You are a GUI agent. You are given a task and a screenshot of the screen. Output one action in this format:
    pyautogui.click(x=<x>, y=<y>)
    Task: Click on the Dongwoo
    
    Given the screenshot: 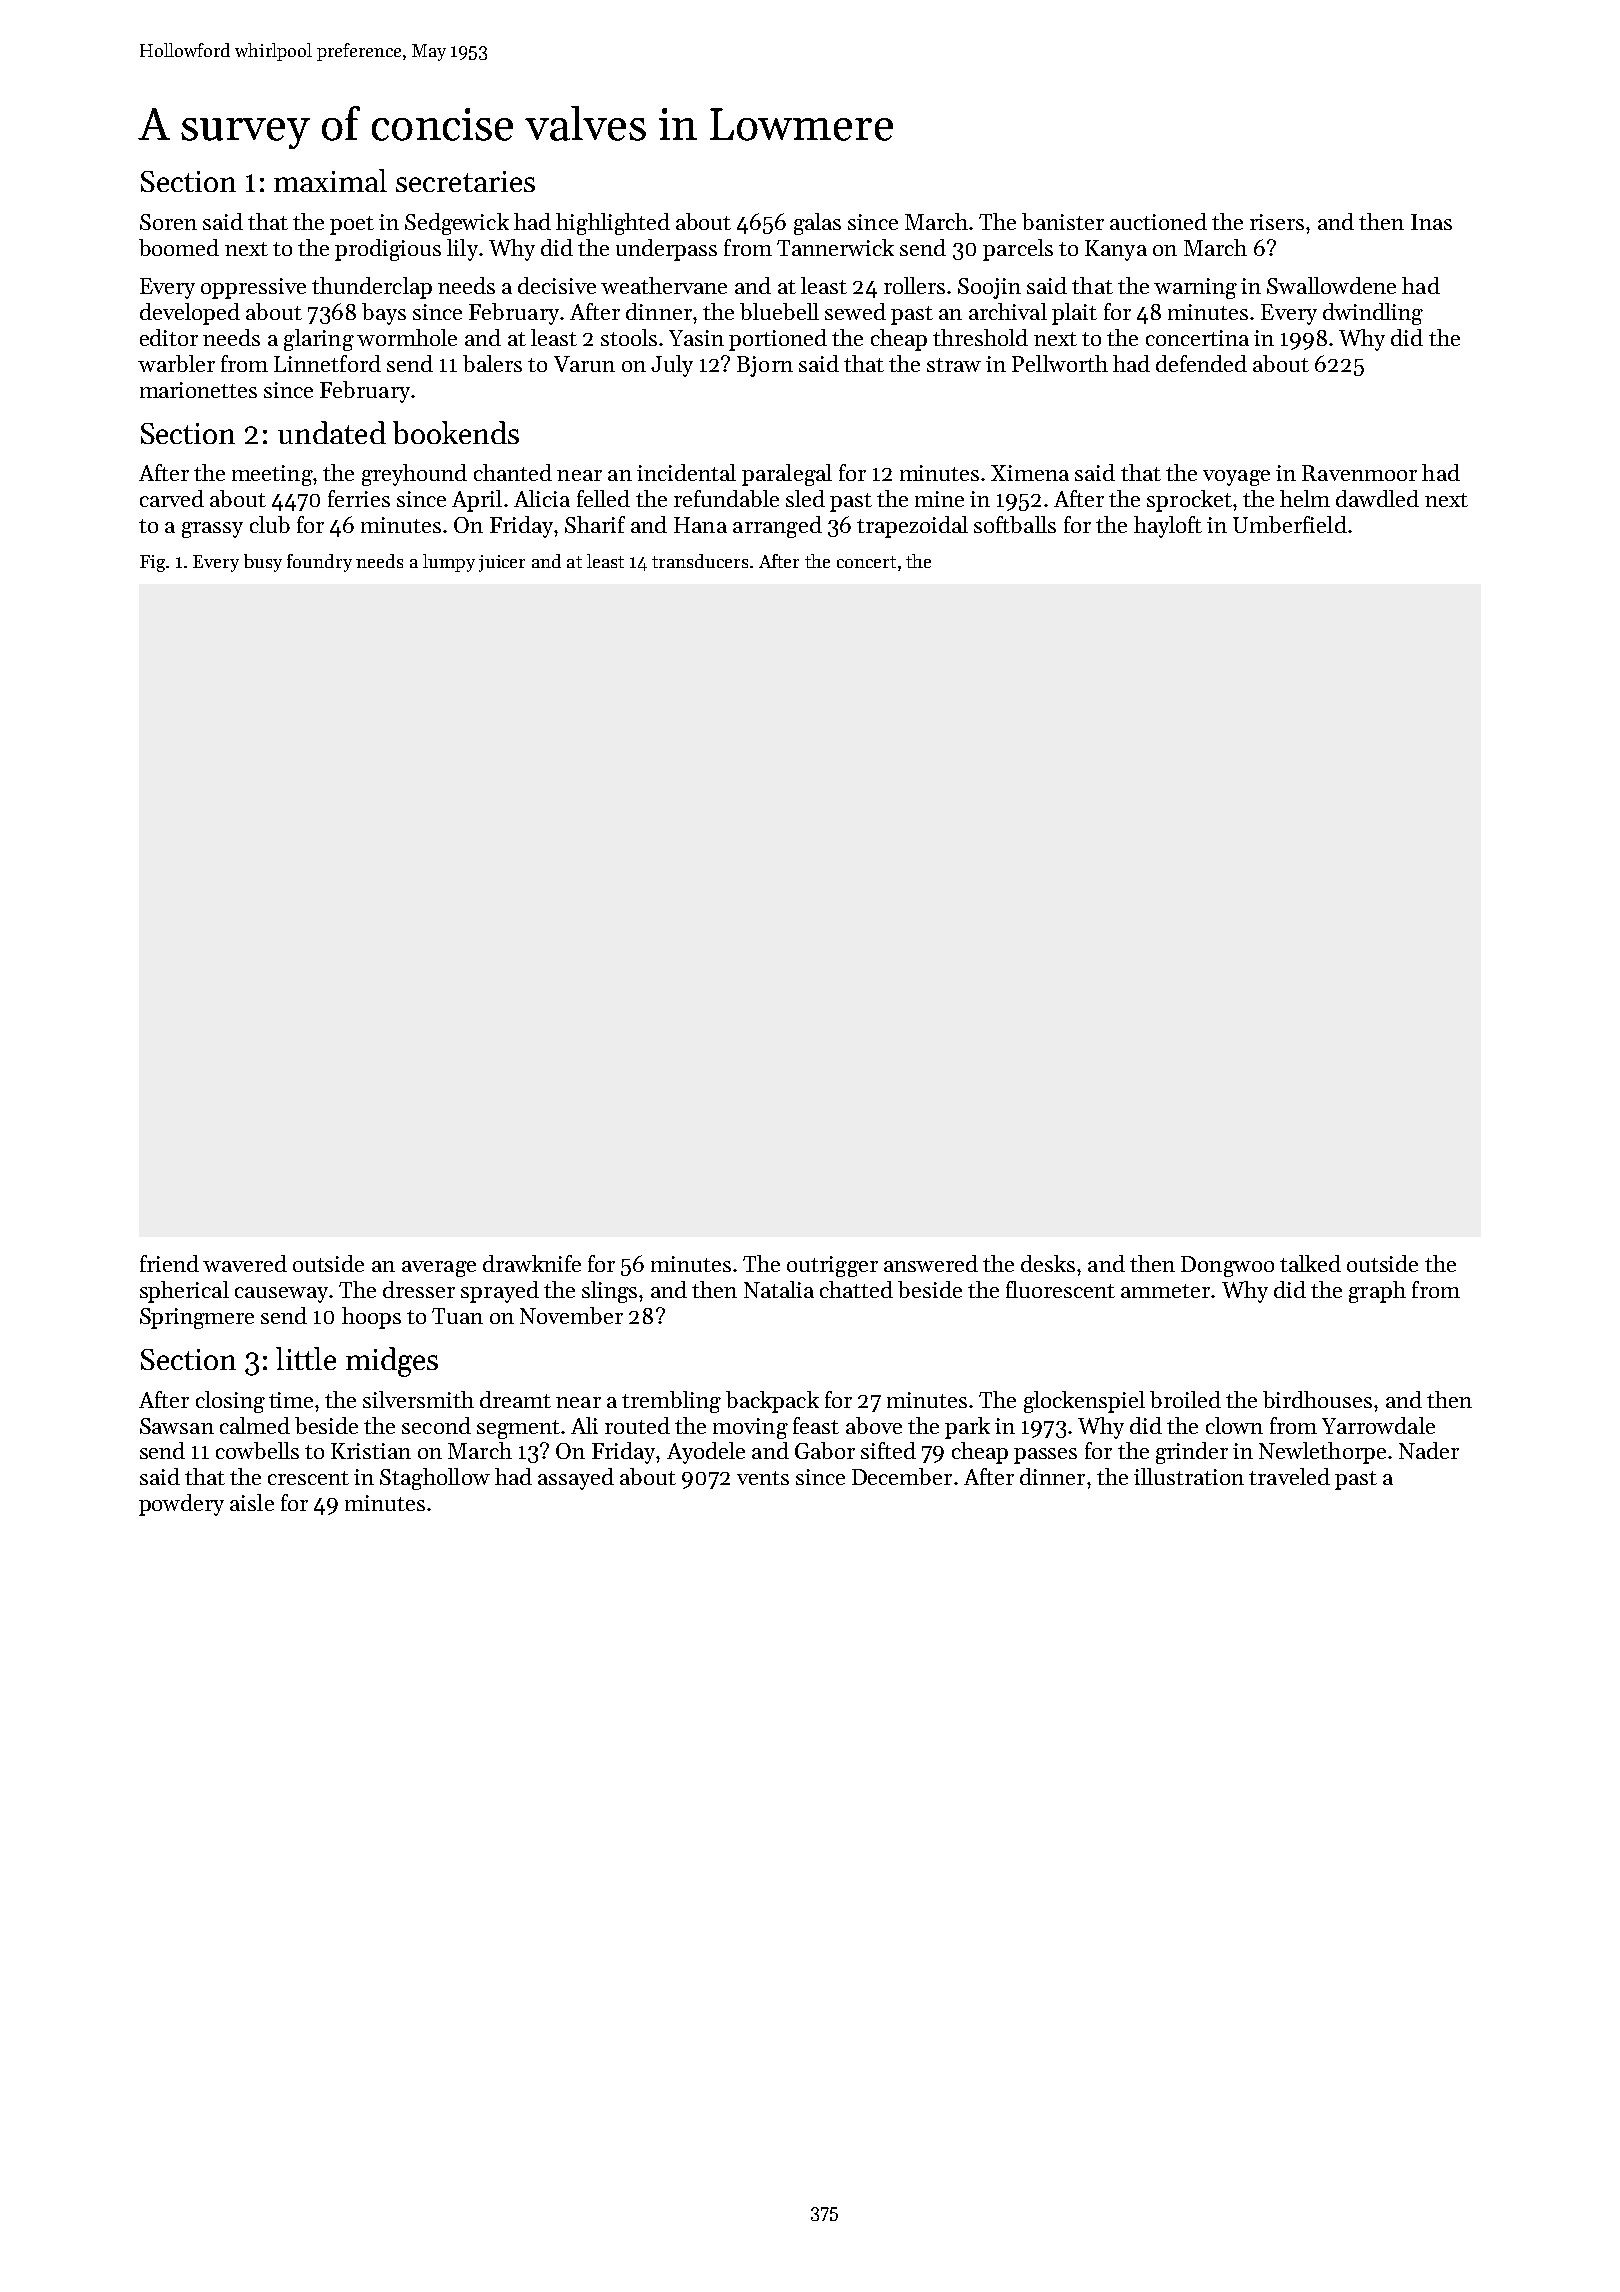 What is the action you would take?
    pyautogui.click(x=1227, y=1266)
